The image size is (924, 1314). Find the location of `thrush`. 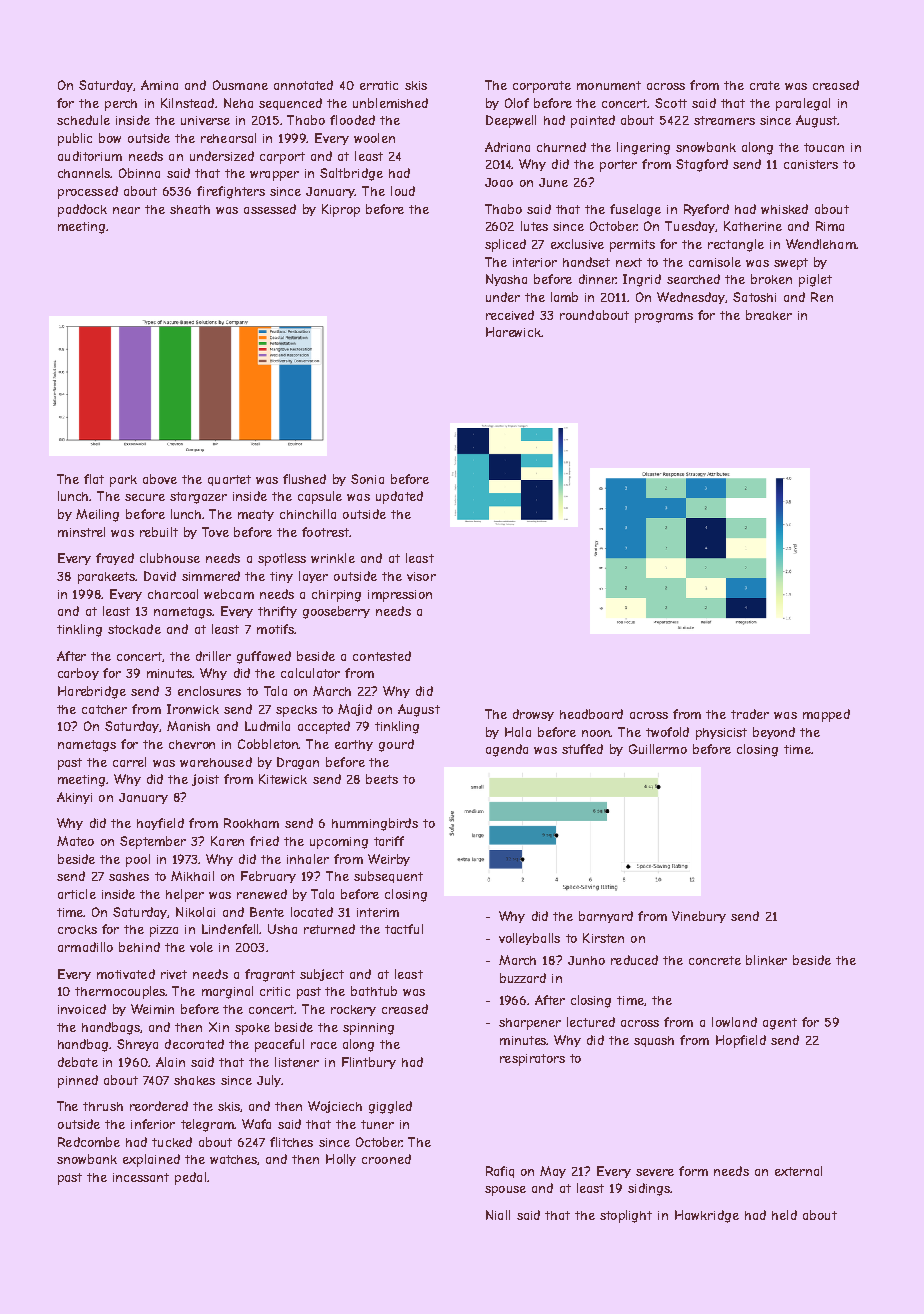

thrush is located at coordinates (103, 1106).
